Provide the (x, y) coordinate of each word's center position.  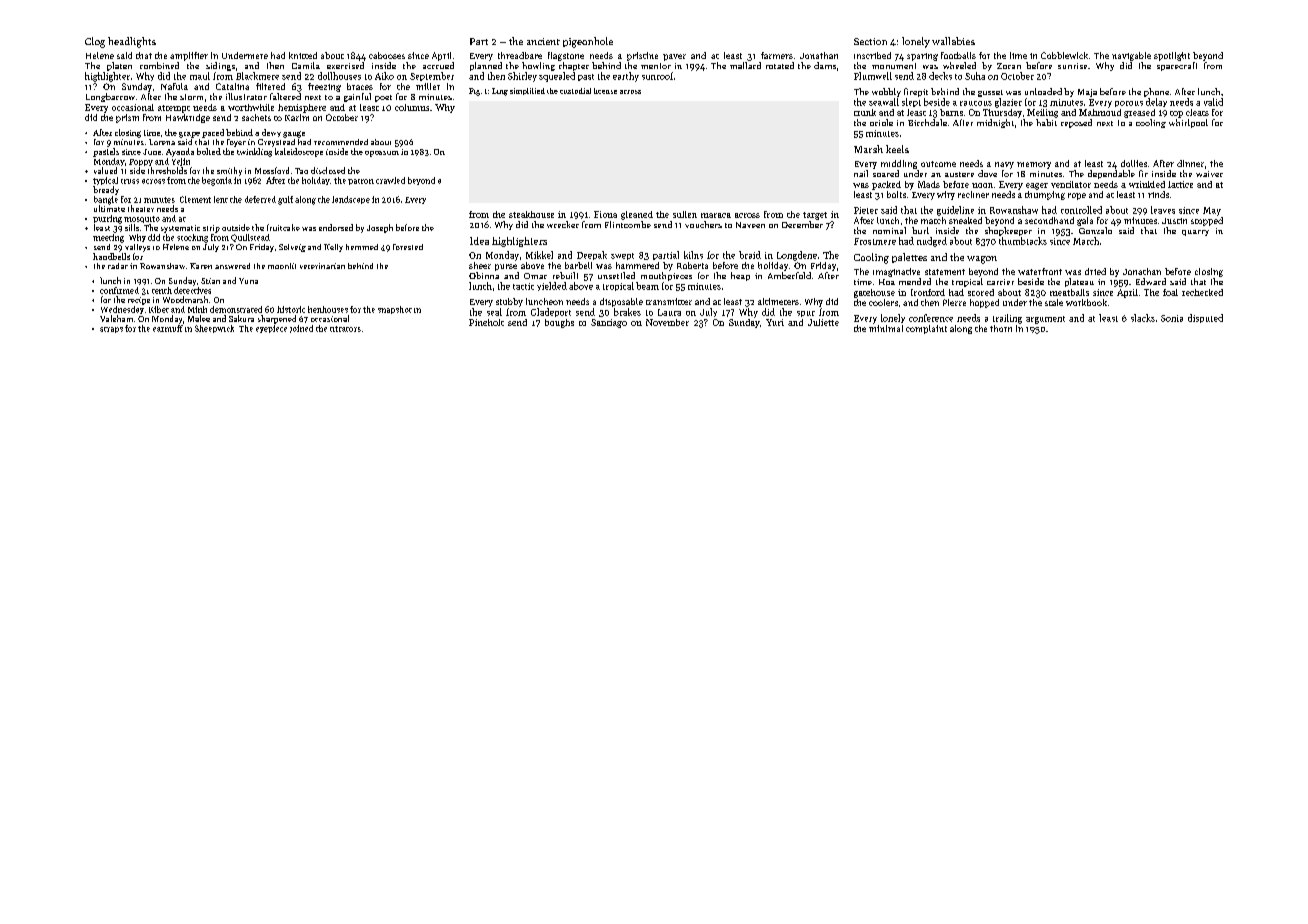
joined (301, 329)
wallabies (953, 41)
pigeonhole (588, 42)
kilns (693, 255)
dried (1095, 271)
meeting (108, 238)
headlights (132, 42)
